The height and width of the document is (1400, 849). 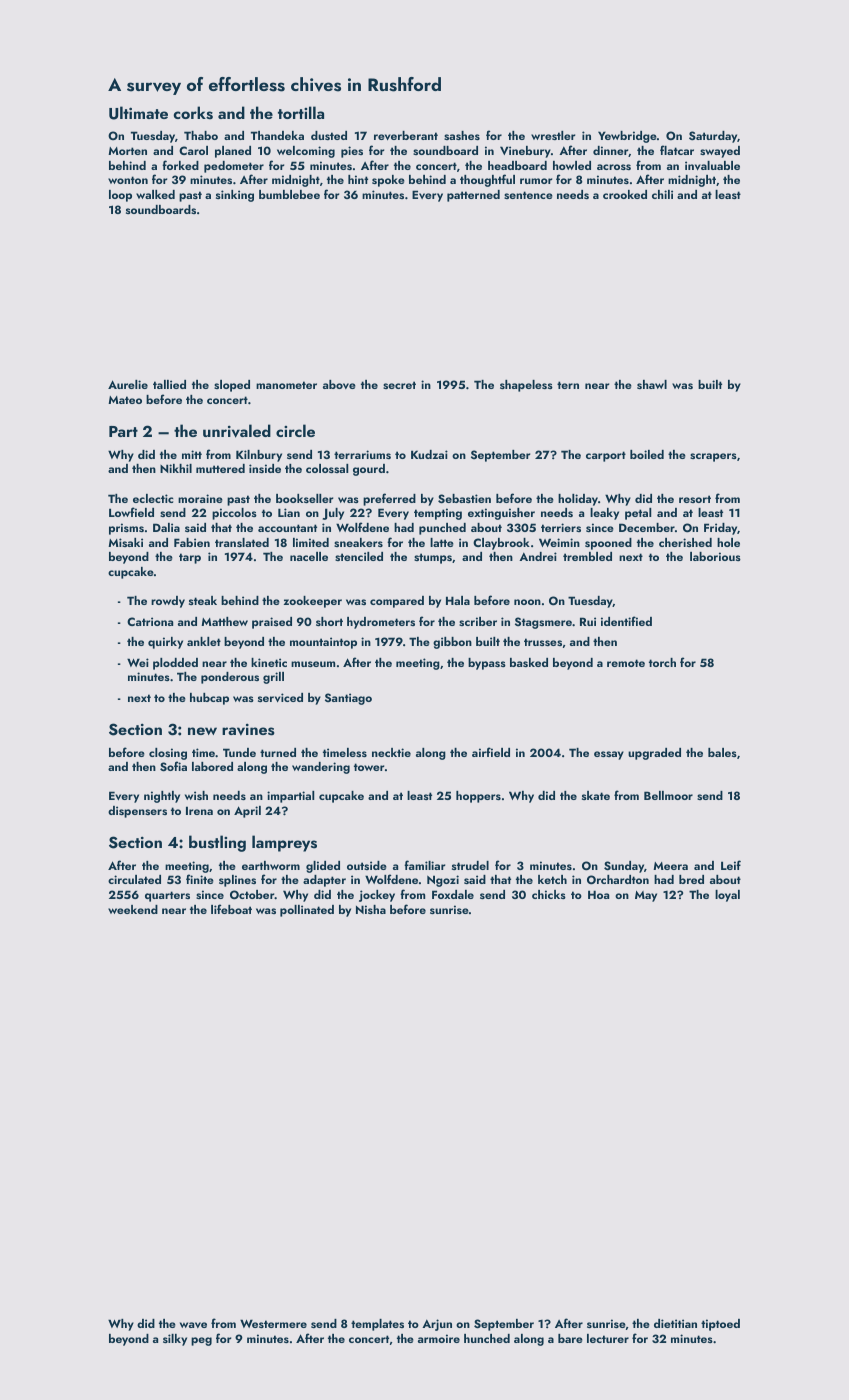 I want to click on Westermere, so click(x=273, y=1323).
